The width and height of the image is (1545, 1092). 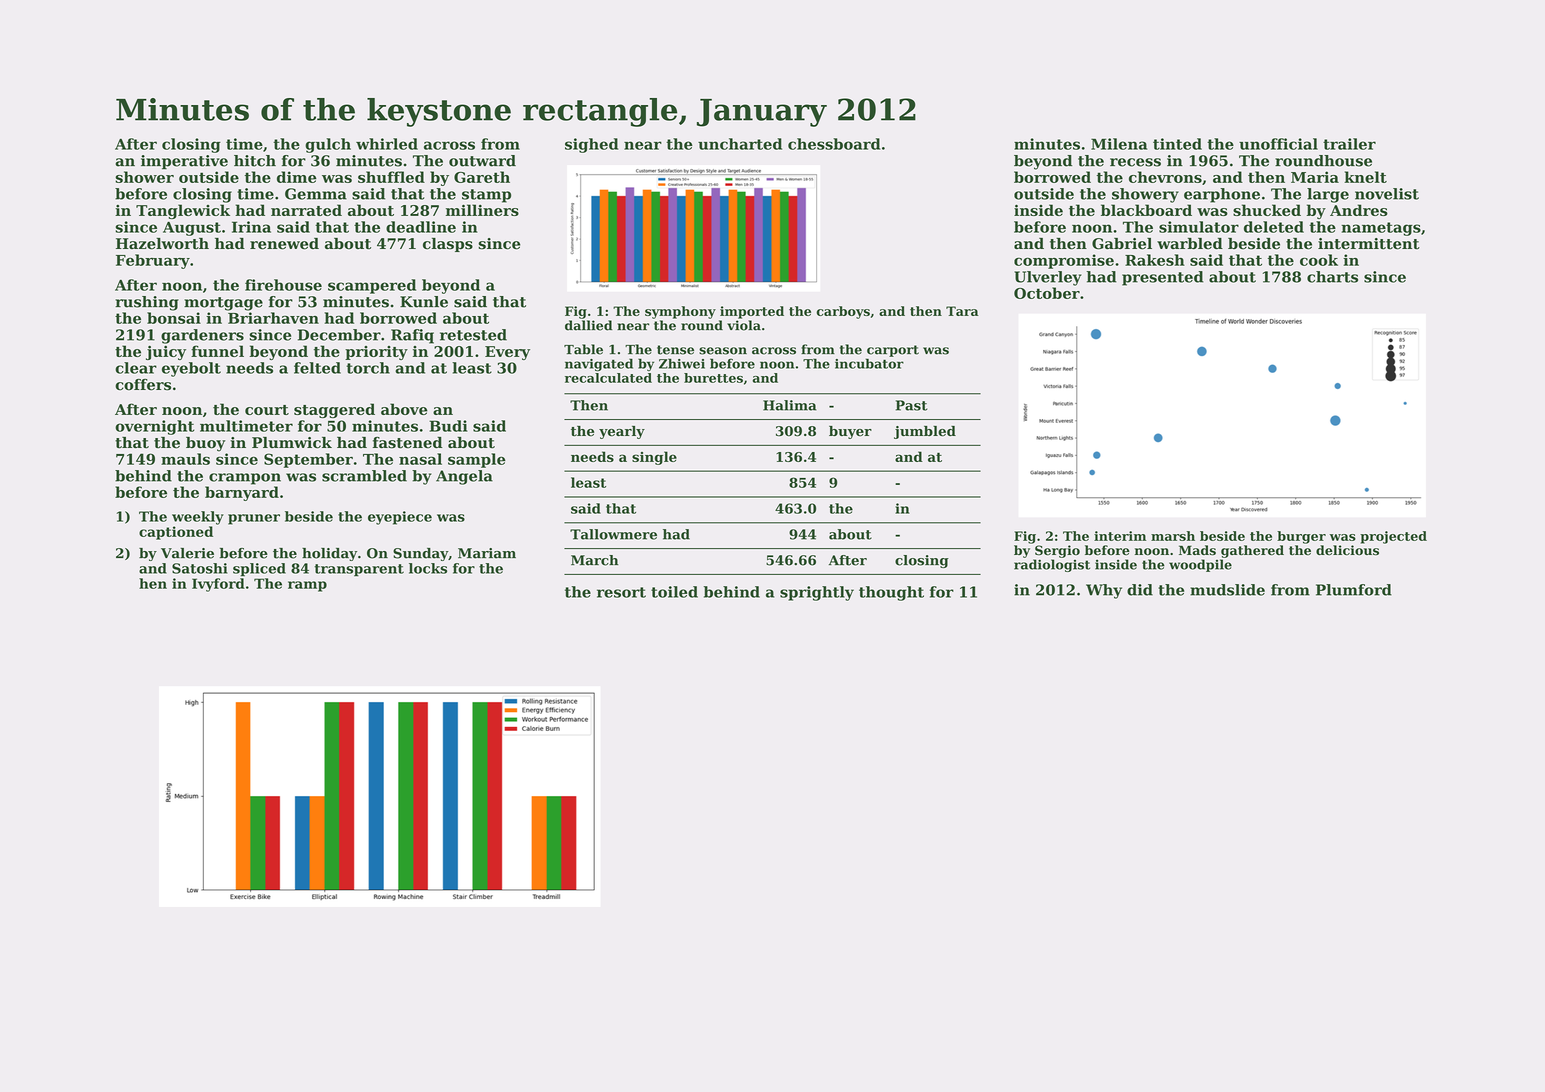 I want to click on tense, so click(x=675, y=350).
